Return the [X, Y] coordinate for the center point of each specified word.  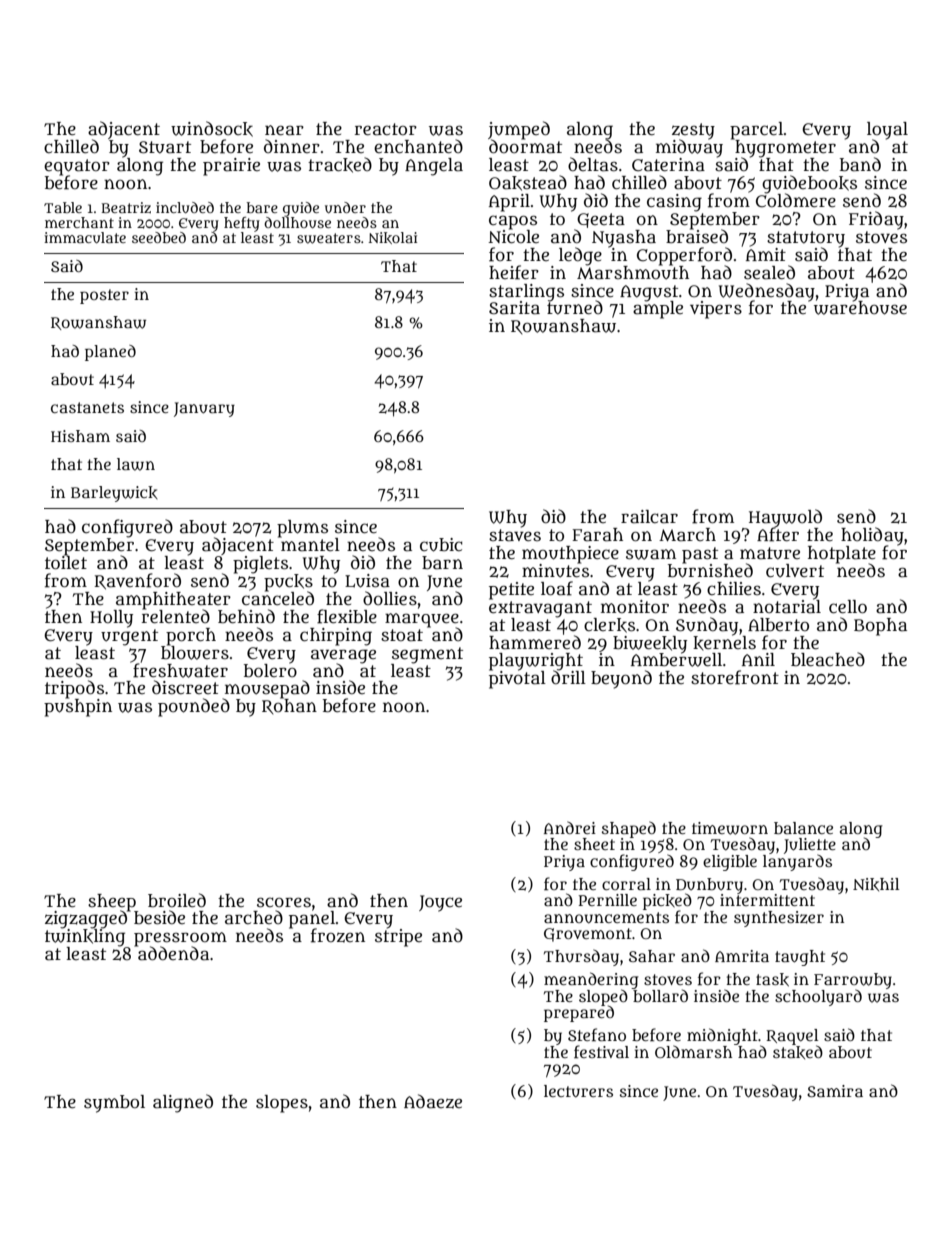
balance [803, 828]
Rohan [289, 706]
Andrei [570, 827]
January [204, 409]
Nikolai [392, 238]
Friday [876, 220]
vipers [716, 310]
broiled [177, 900]
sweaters [329, 238]
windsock [212, 129]
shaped [629, 829]
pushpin [78, 708]
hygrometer [785, 149]
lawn [136, 464]
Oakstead [528, 183]
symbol [114, 1104]
